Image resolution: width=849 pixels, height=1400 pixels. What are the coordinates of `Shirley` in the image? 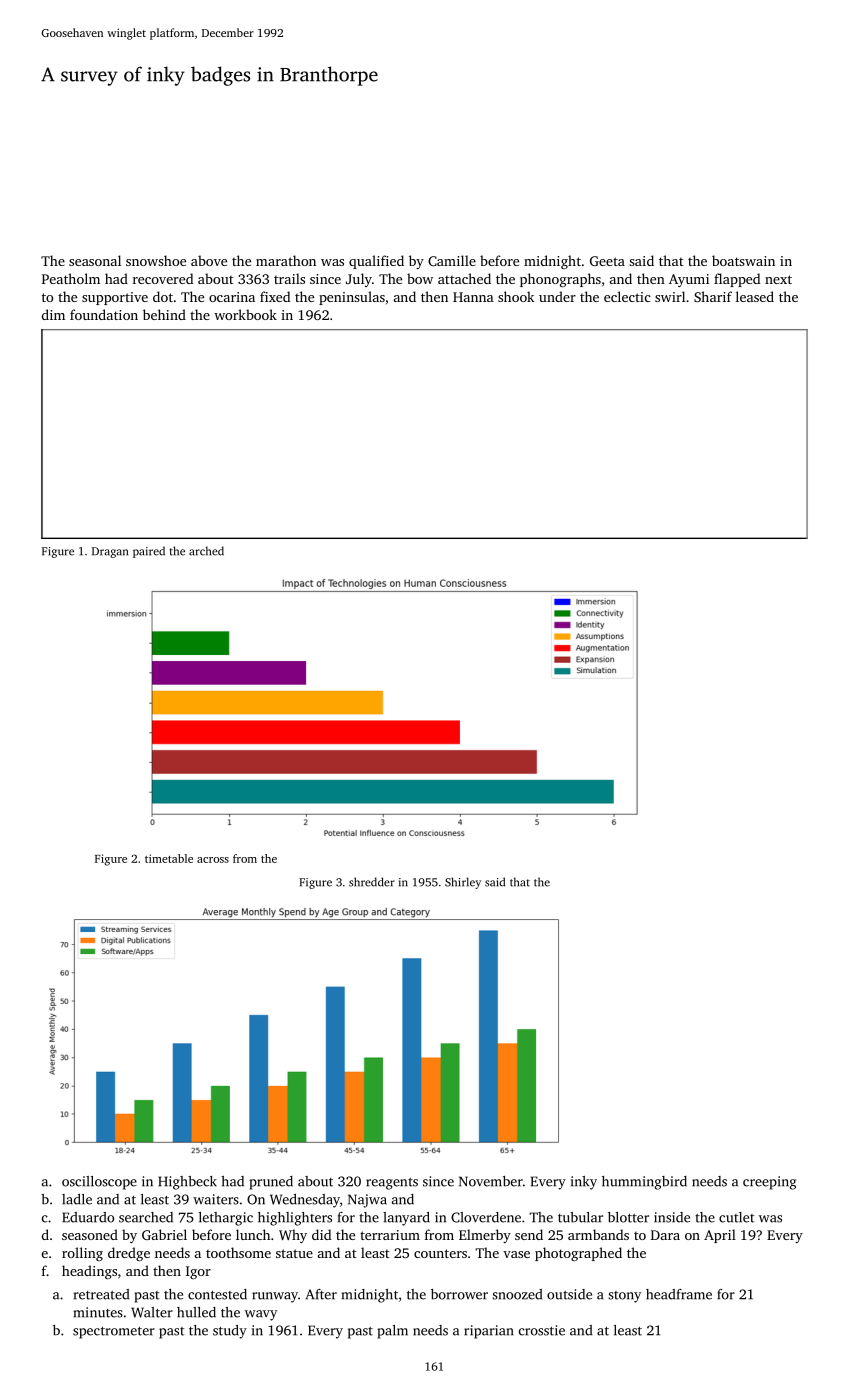 It's located at (463, 883).
